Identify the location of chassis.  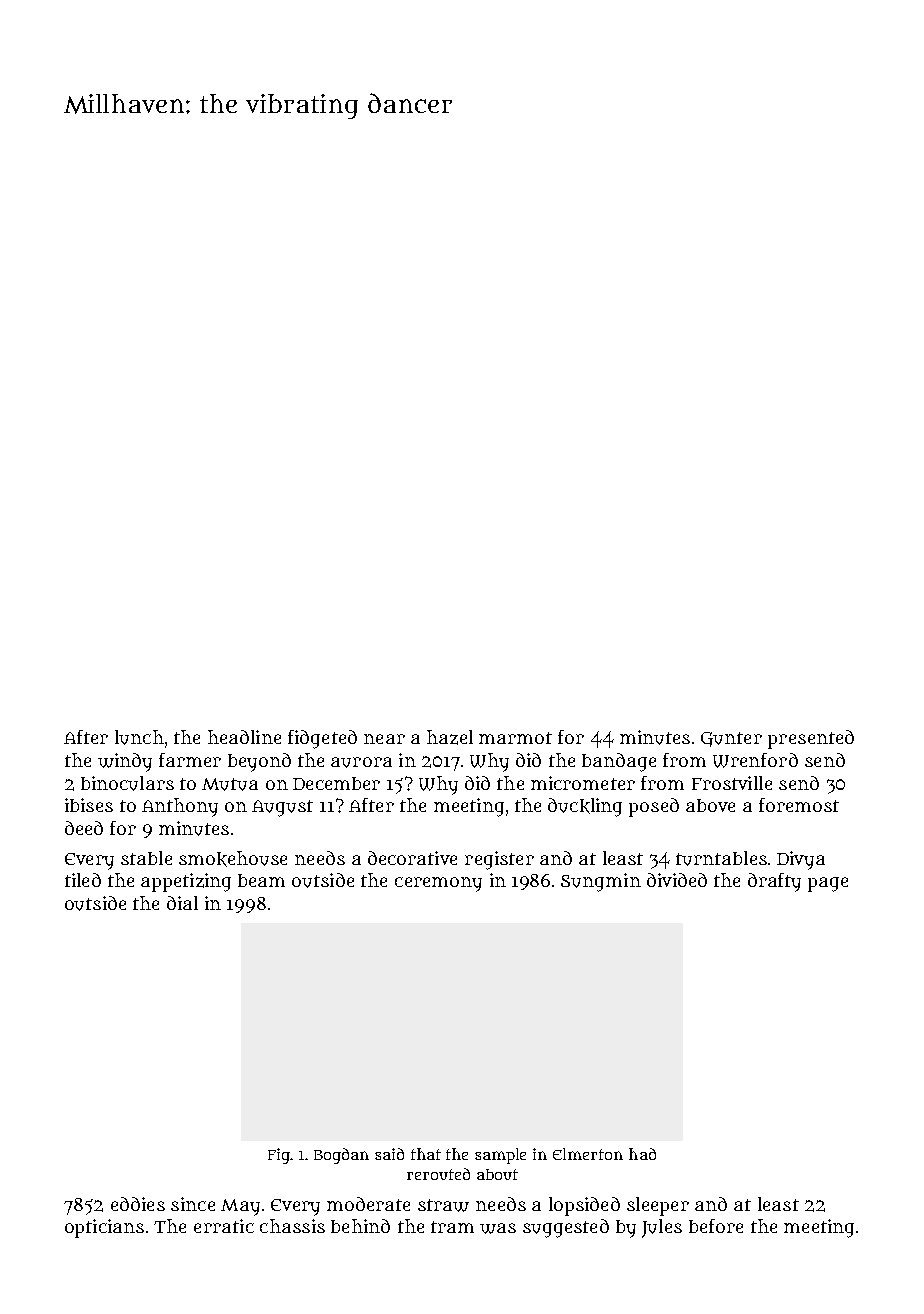
(292, 1226).
